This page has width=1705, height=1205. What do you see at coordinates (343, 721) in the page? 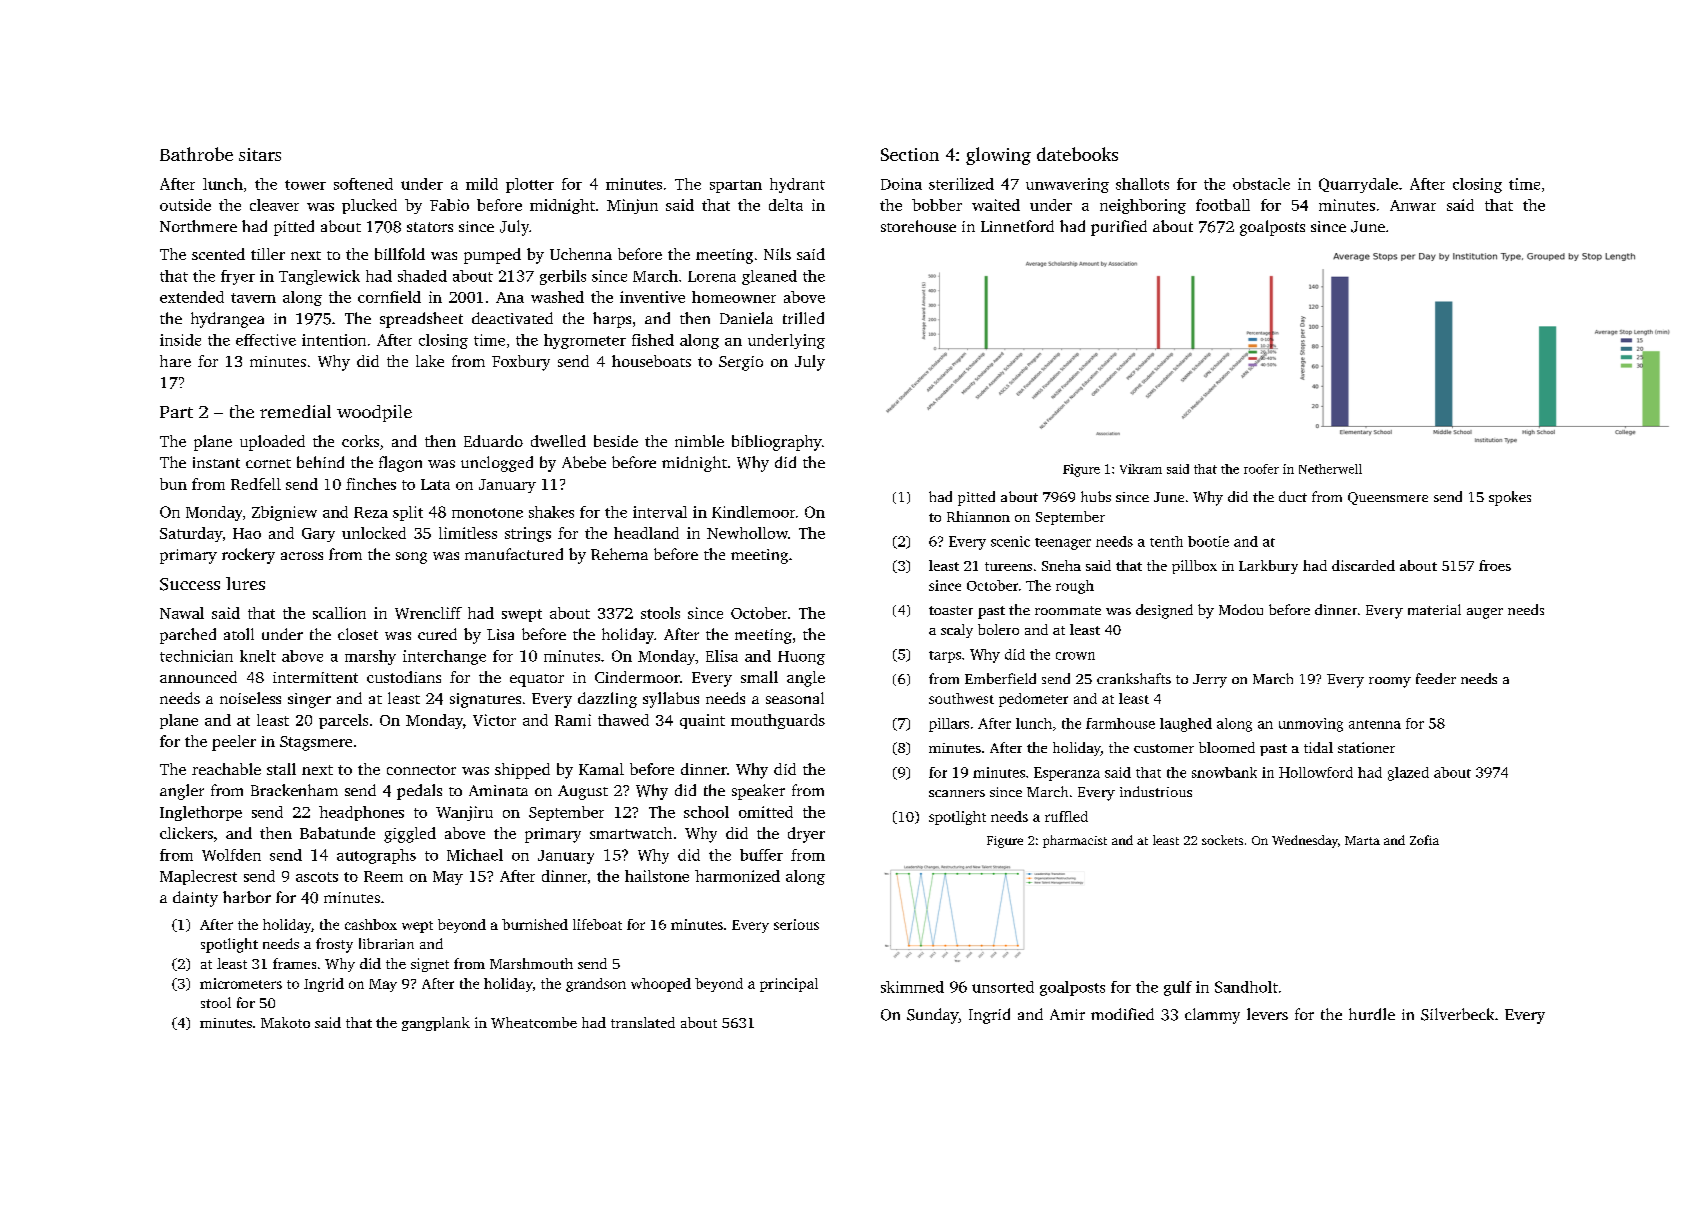
I see `parcels` at bounding box center [343, 721].
